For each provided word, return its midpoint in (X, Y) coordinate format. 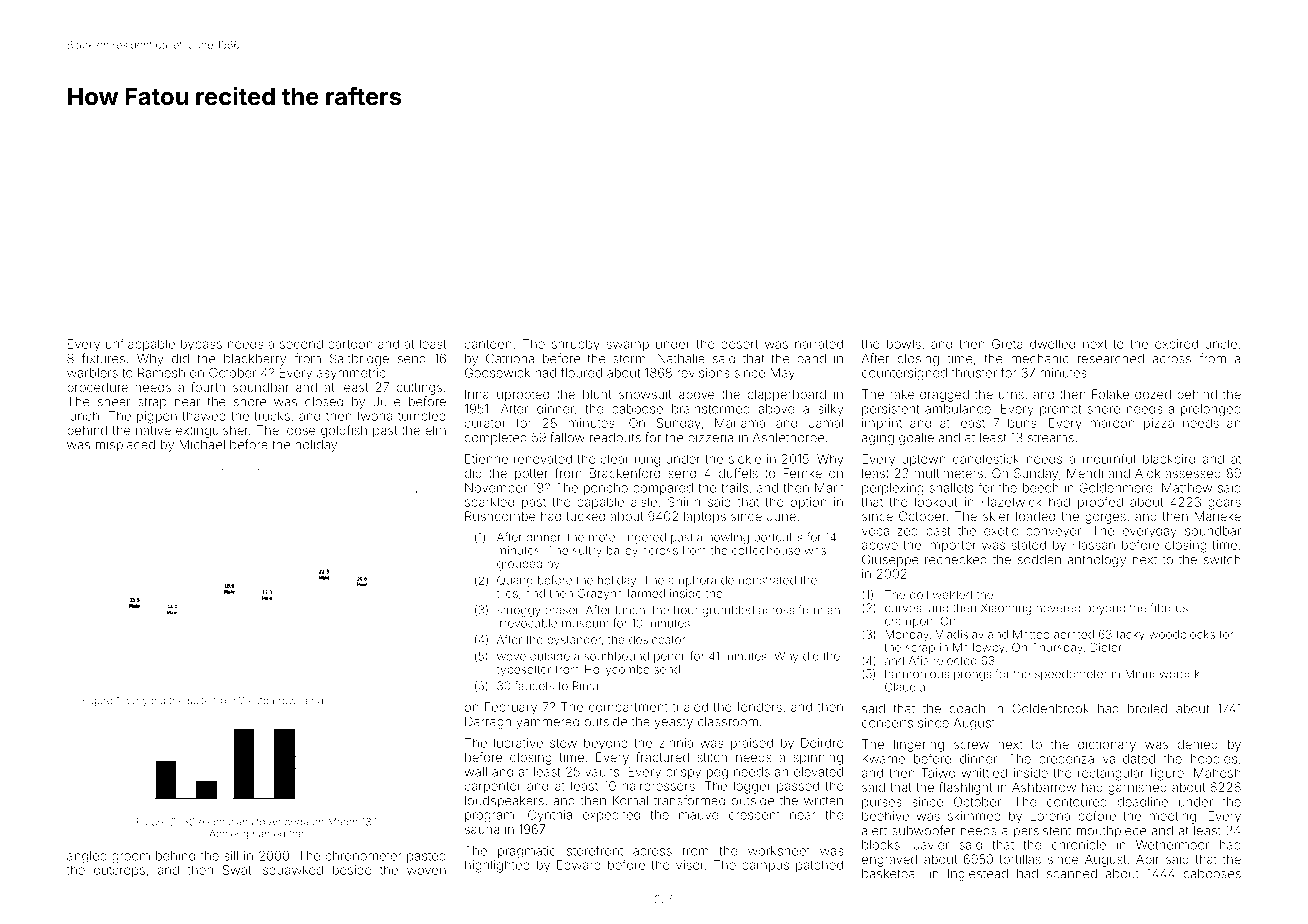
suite (199, 700)
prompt (1061, 410)
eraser (562, 611)
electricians (226, 822)
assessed (1193, 473)
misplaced (125, 446)
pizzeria (710, 439)
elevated (818, 772)
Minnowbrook (1162, 674)
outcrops (119, 871)
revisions (703, 373)
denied (1198, 744)
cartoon (350, 344)
